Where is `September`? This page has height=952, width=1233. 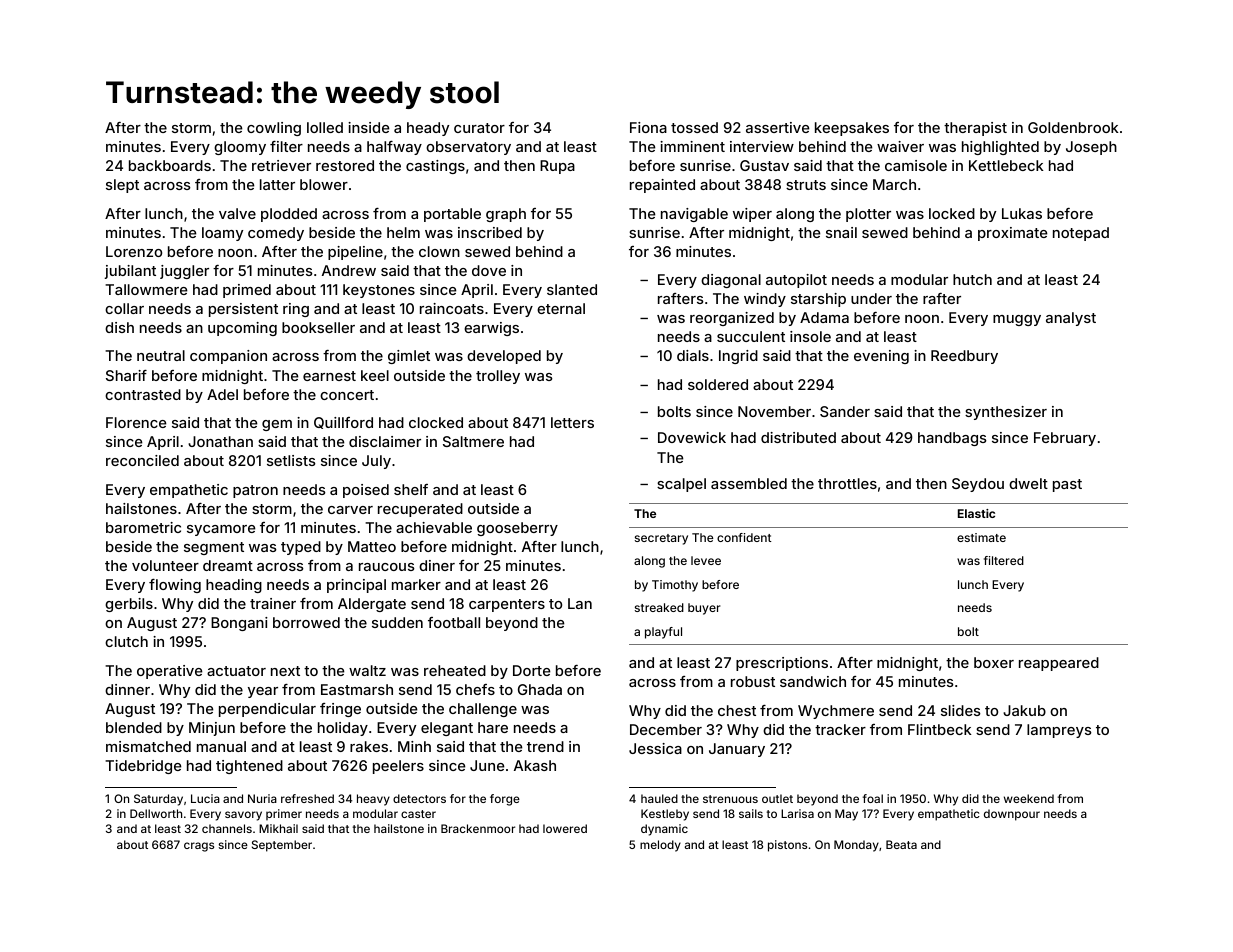
September is located at coordinates (282, 846).
